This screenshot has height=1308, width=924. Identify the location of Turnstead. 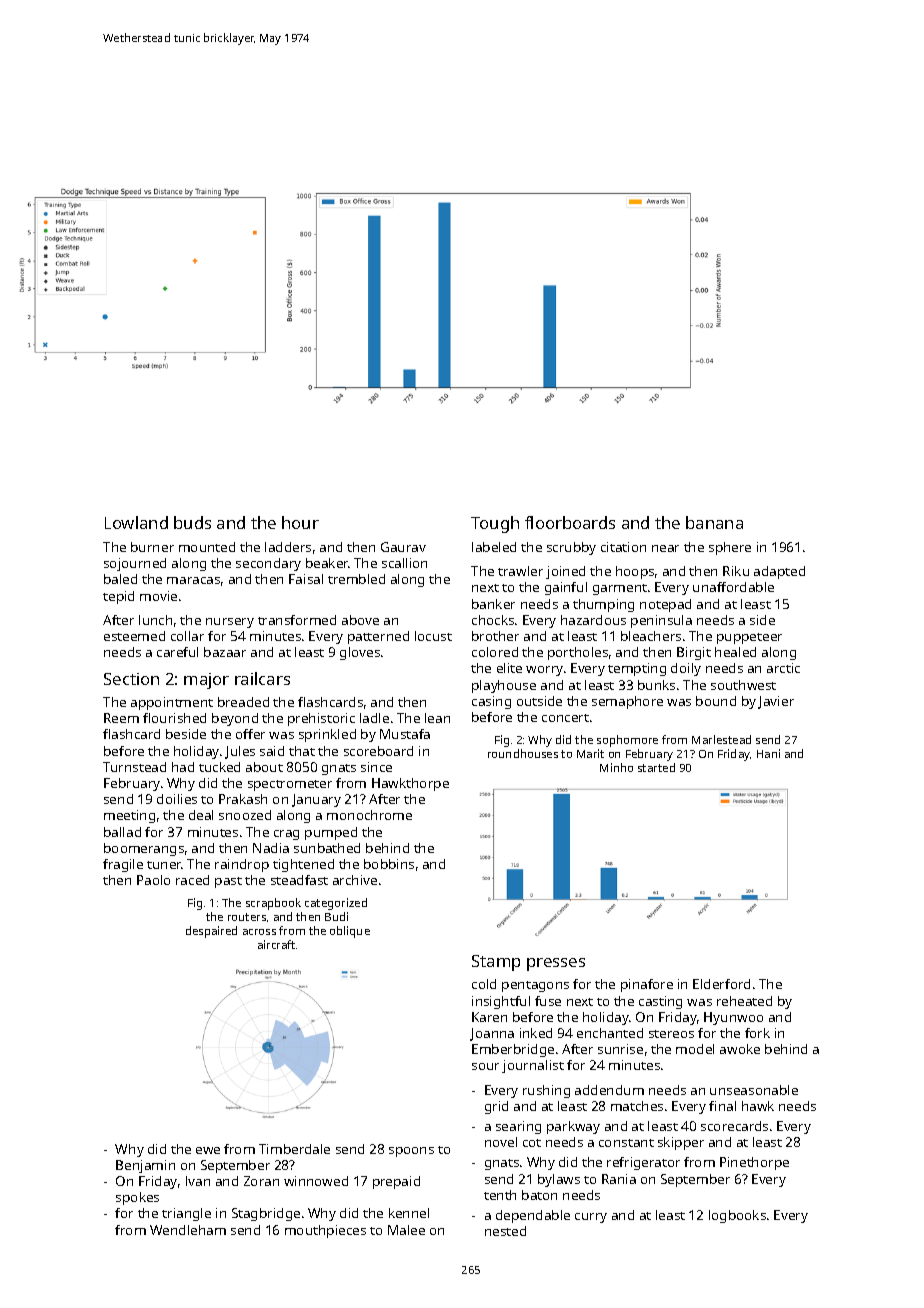
(134, 767).
